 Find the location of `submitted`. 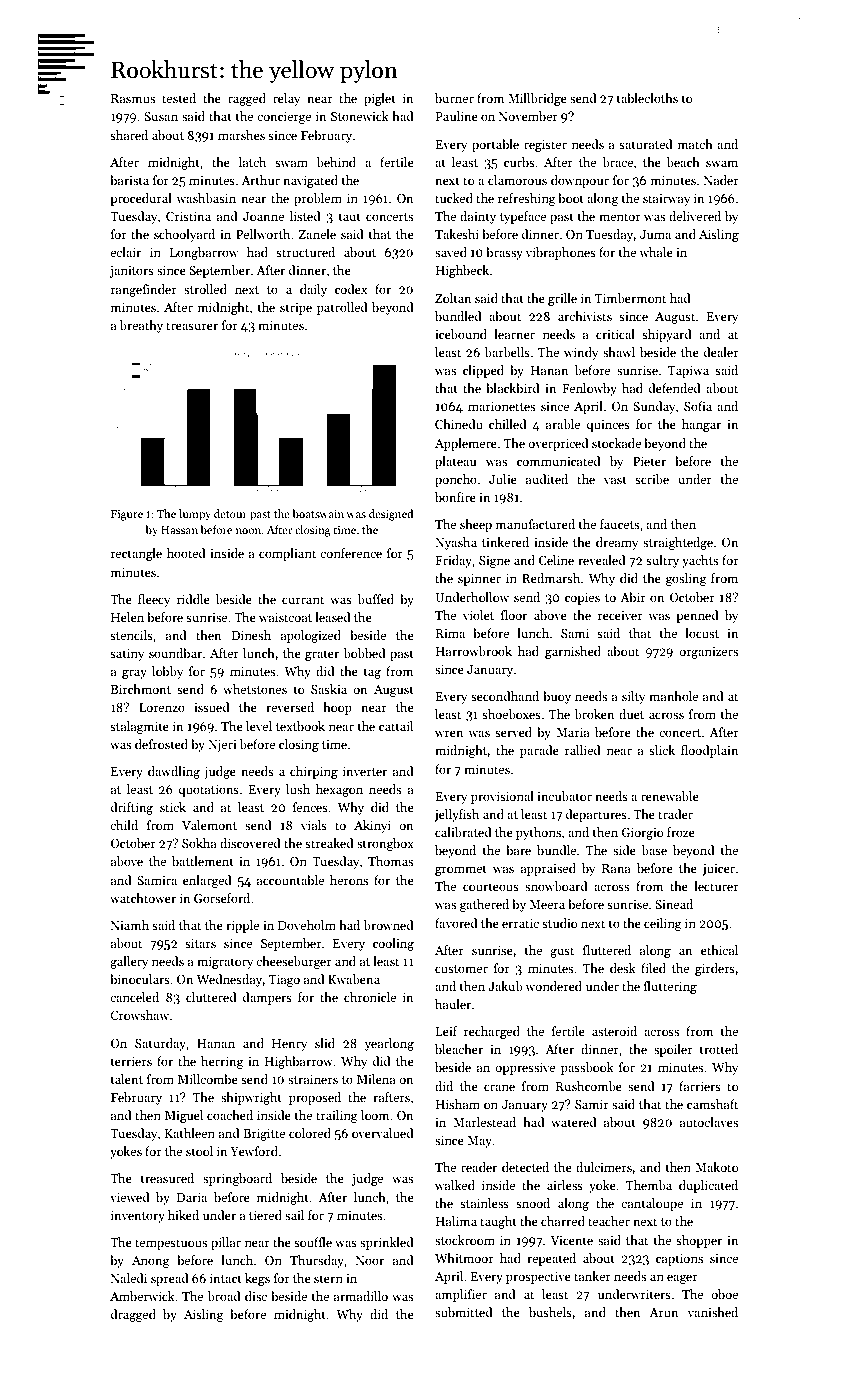

submitted is located at coordinates (464, 1312).
